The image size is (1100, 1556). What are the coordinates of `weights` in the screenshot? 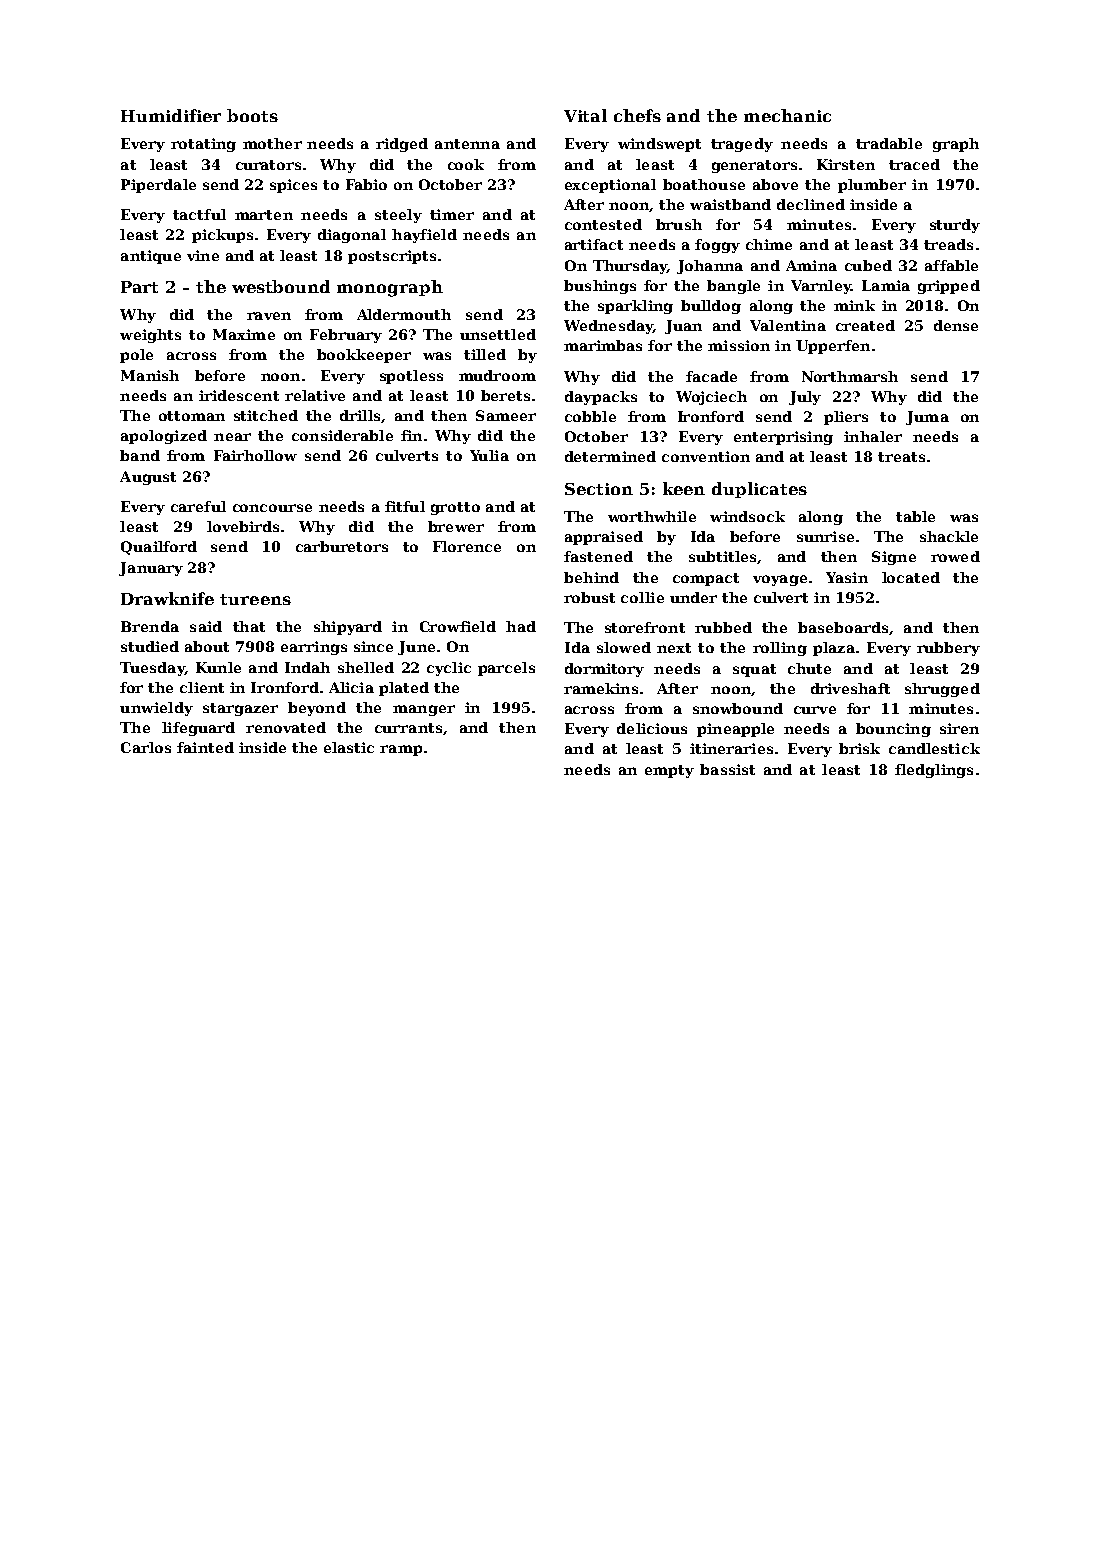 It's located at (150, 336).
